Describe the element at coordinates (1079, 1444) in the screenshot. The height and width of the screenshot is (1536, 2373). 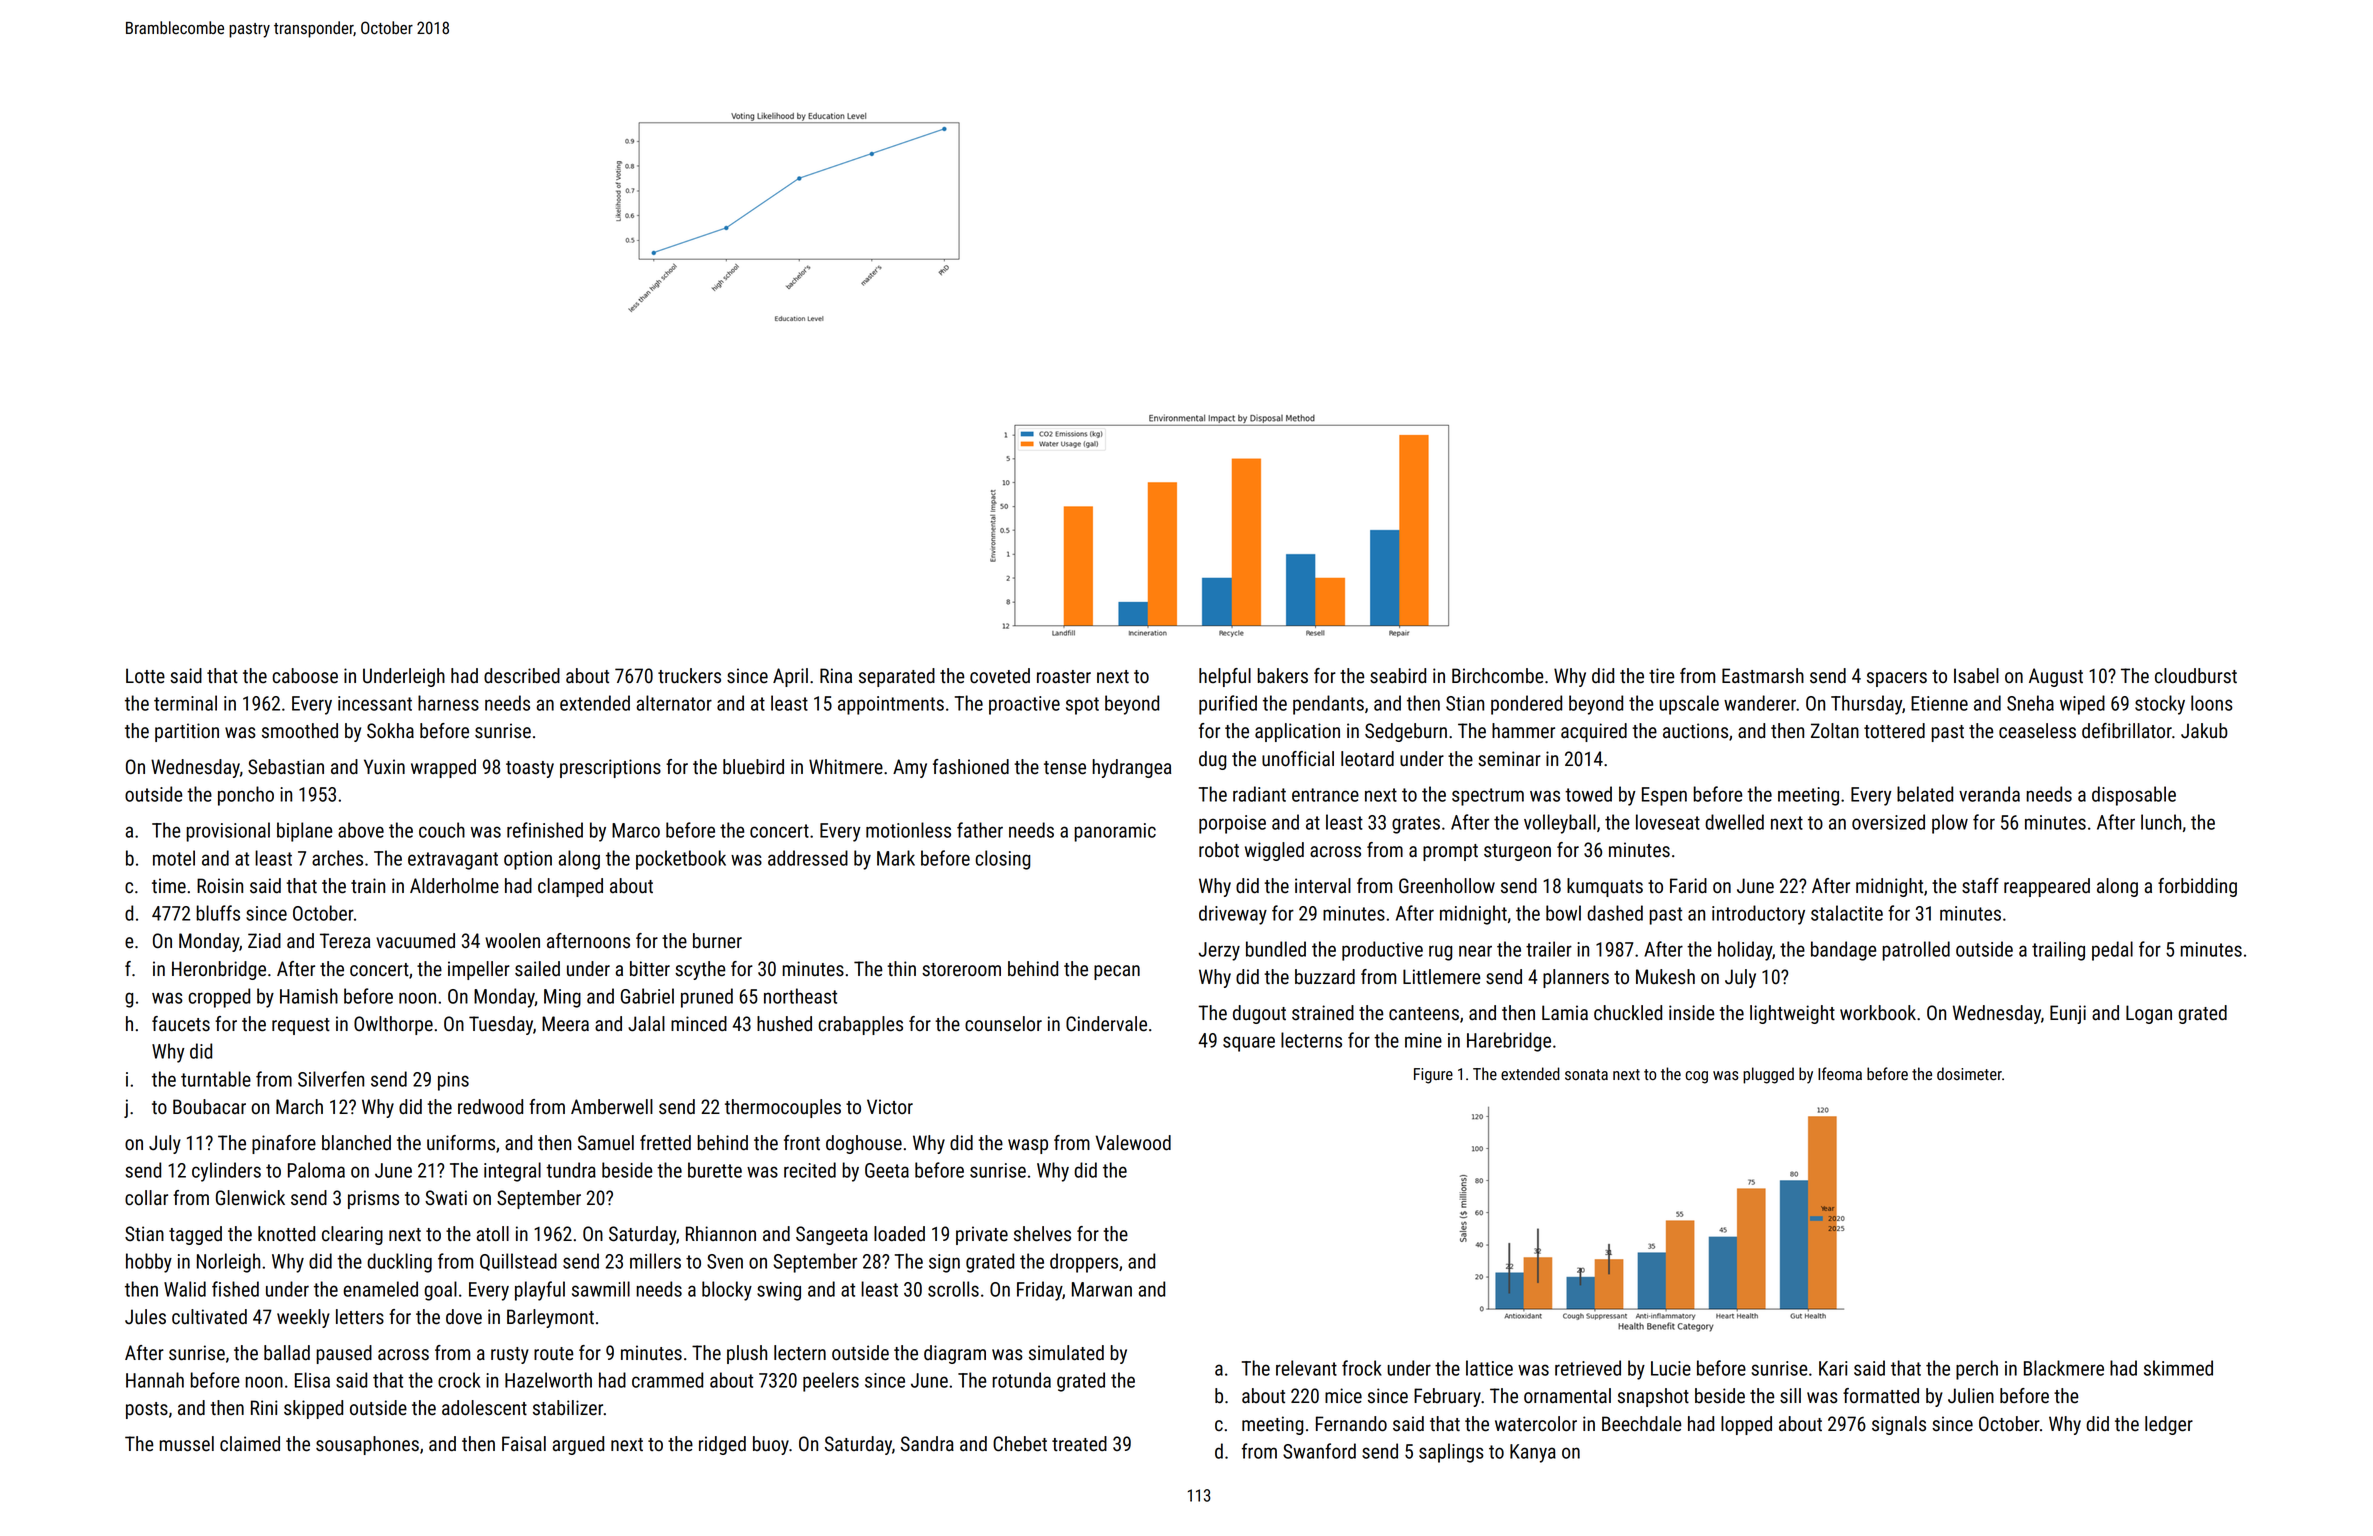
I see `treated` at that location.
